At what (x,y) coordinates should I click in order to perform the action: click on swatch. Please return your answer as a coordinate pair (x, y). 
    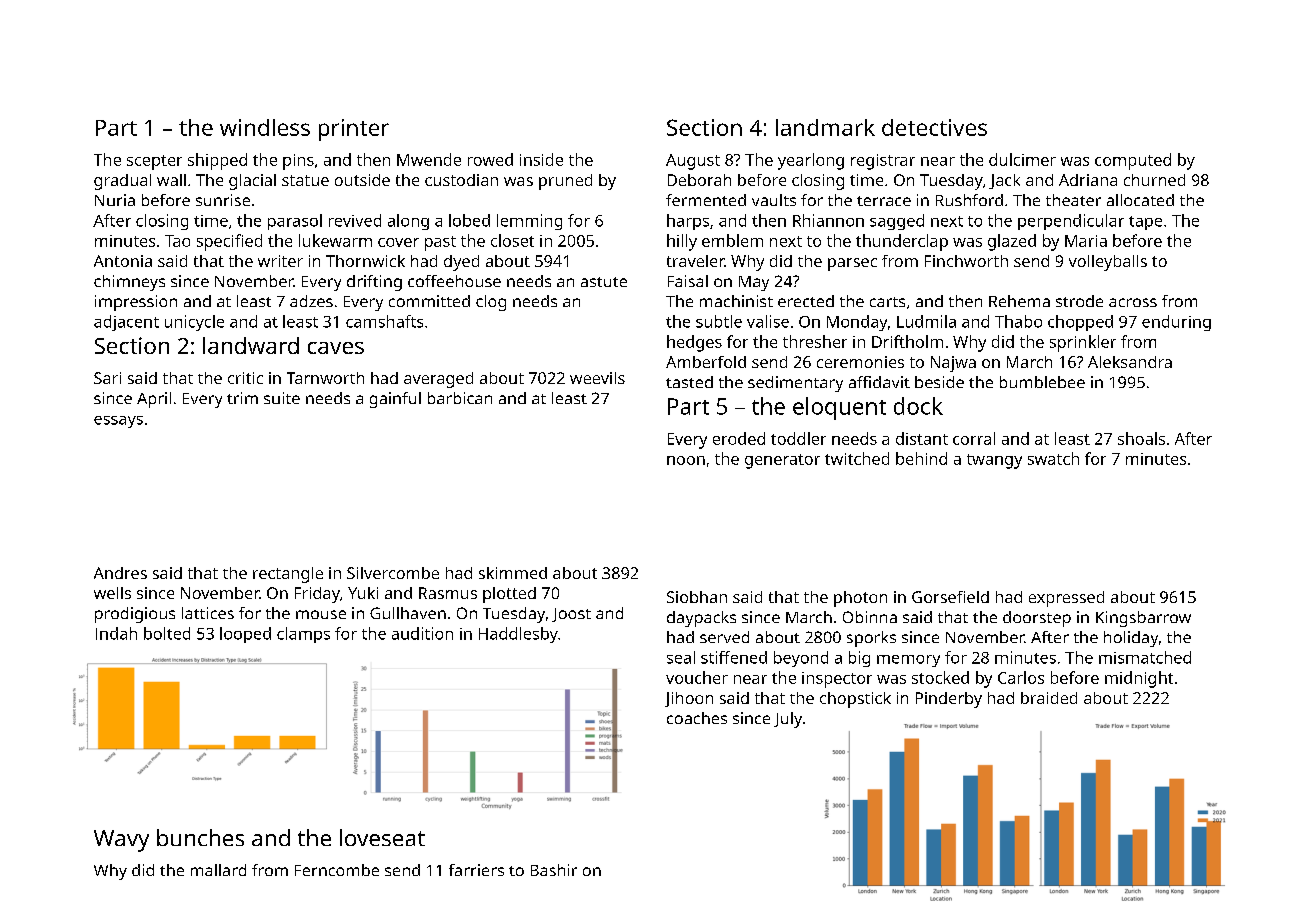
    Looking at the image, I should click on (1053, 458).
